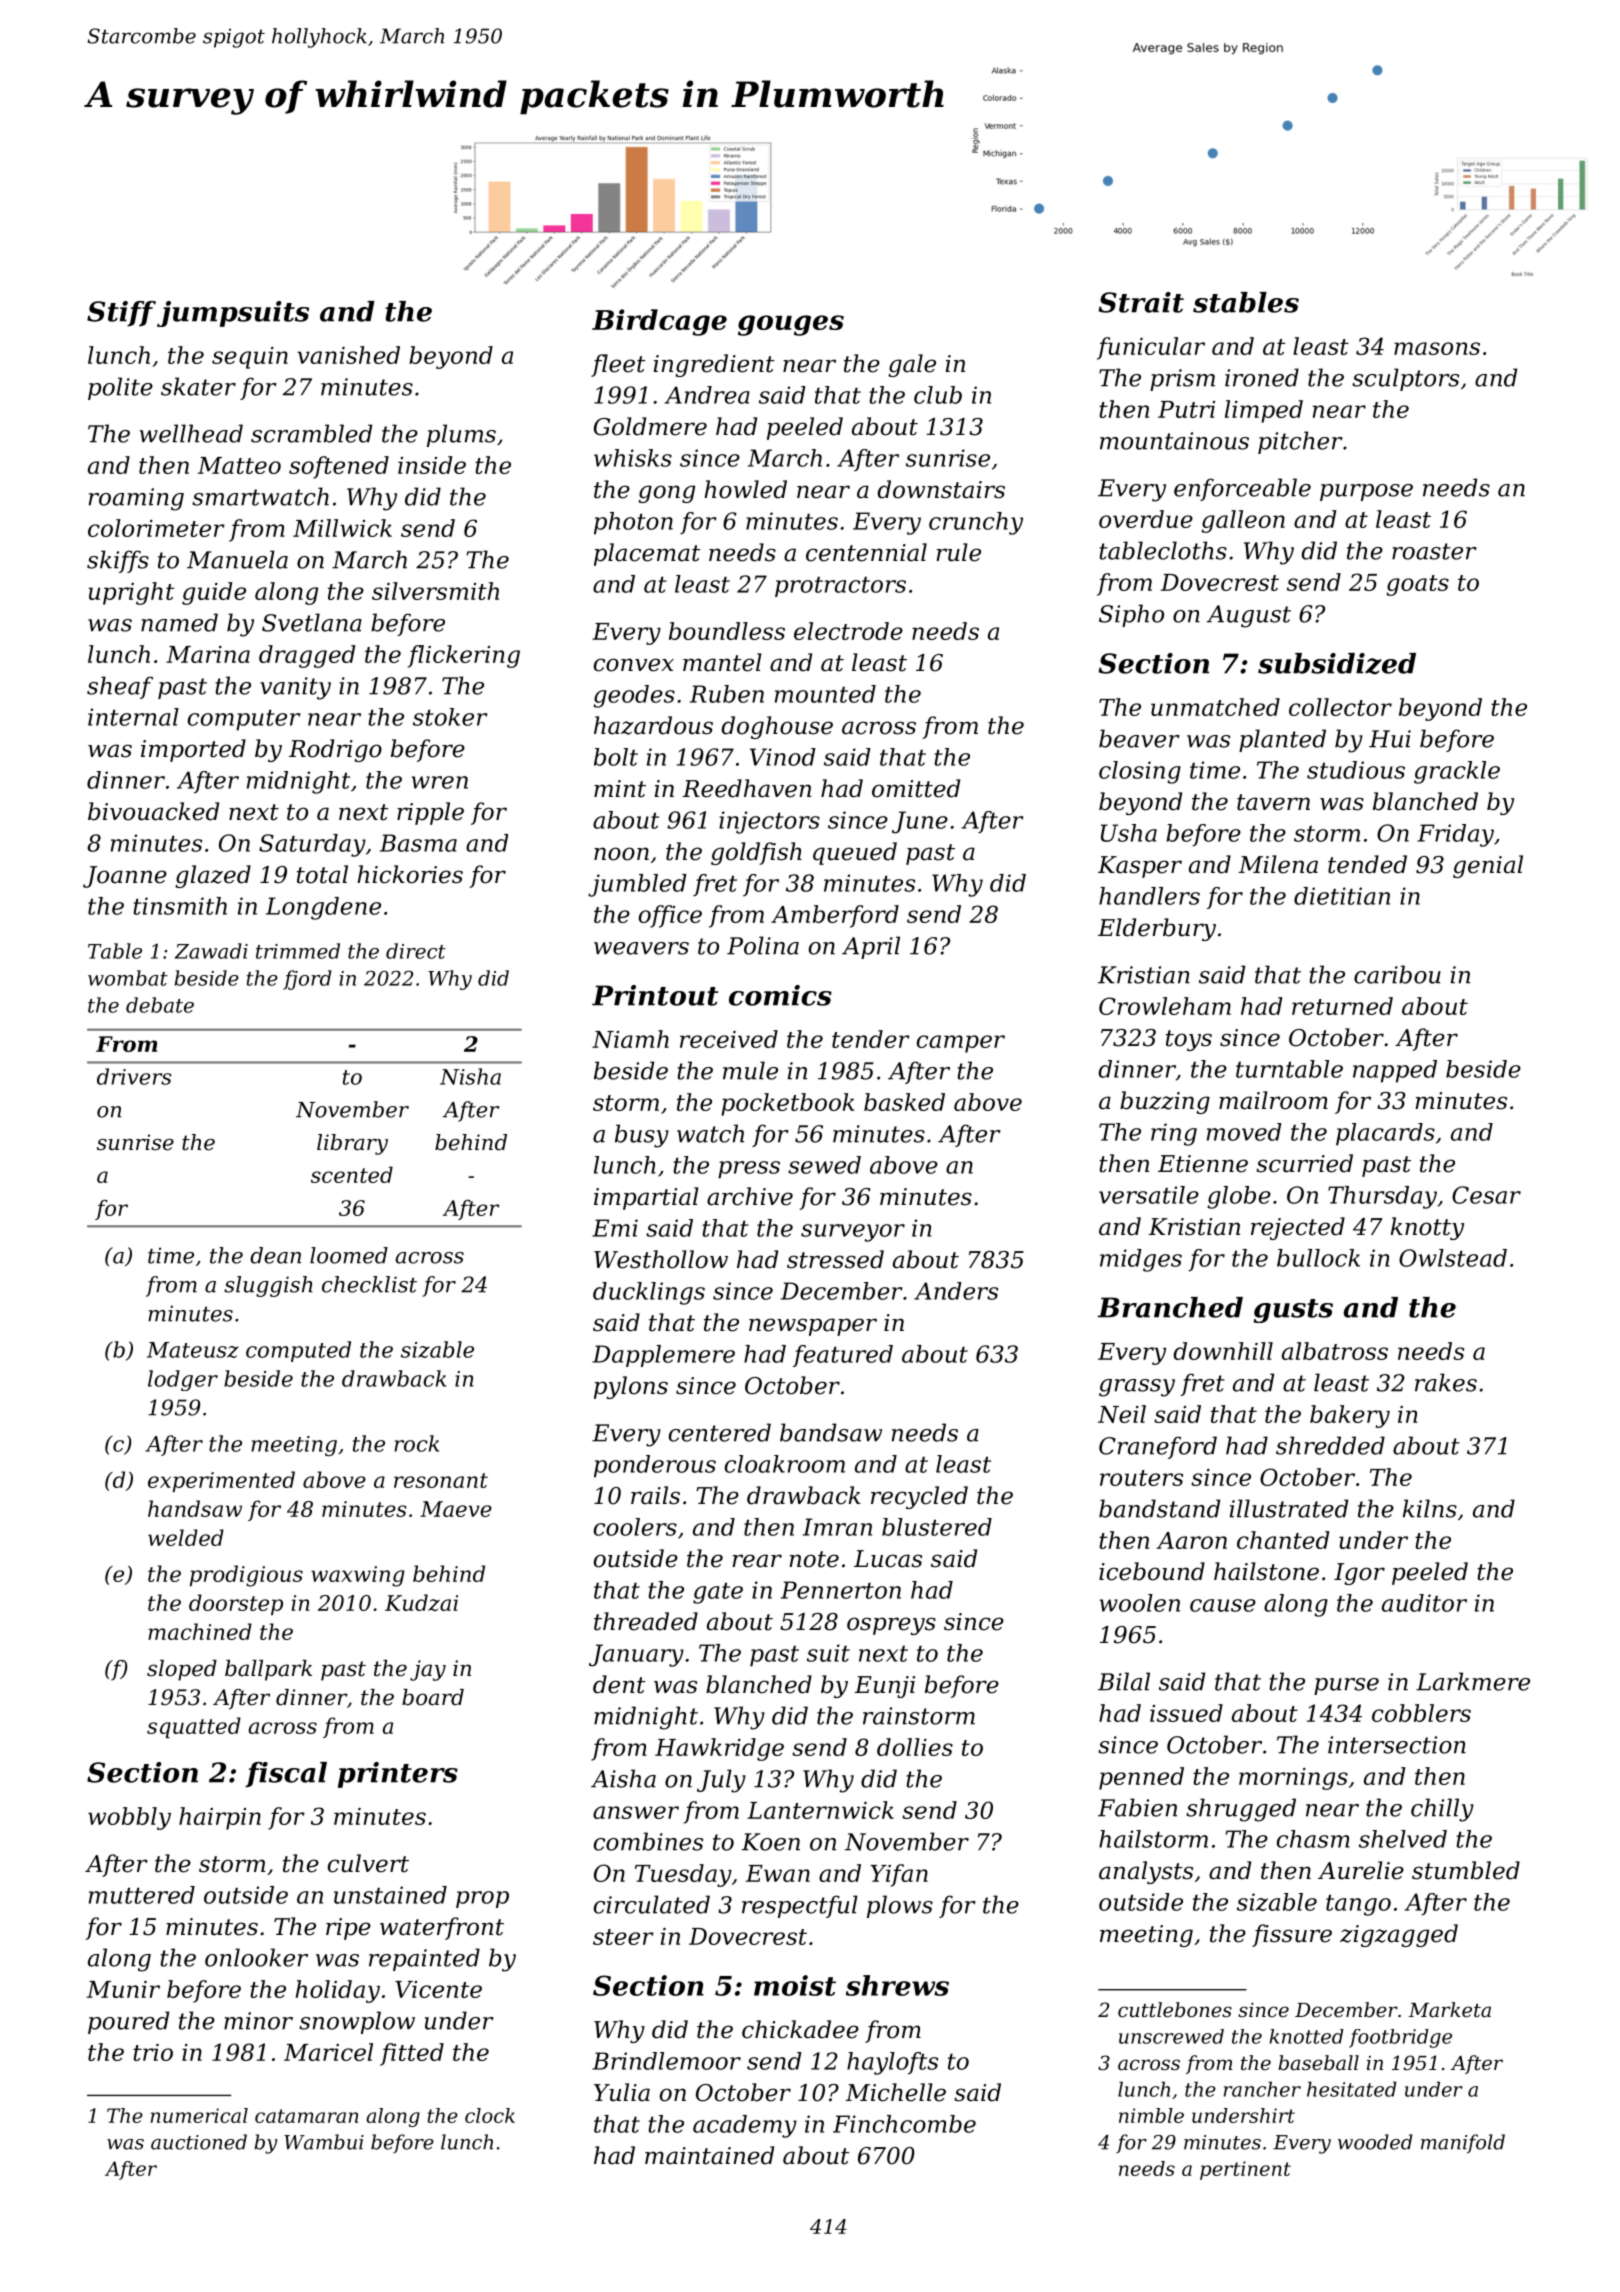 The height and width of the screenshot is (2292, 1620). I want to click on Birdcage, so click(659, 322).
